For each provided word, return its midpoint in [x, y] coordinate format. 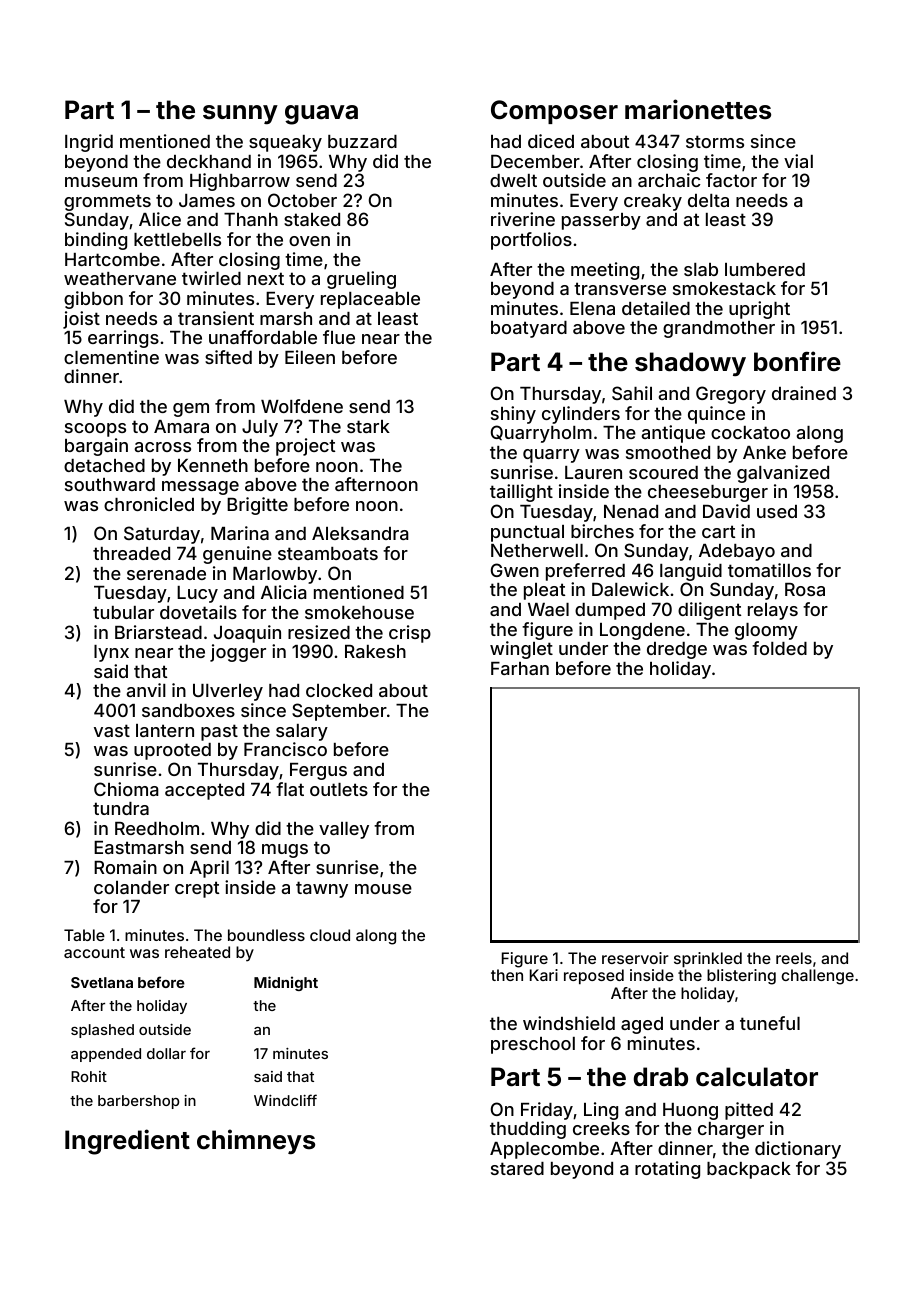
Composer [554, 112]
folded [779, 648]
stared [517, 1168]
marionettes [698, 109]
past [219, 732]
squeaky [285, 143]
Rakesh [375, 651]
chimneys [256, 1141]
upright [759, 310]
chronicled [149, 504]
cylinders [581, 415]
